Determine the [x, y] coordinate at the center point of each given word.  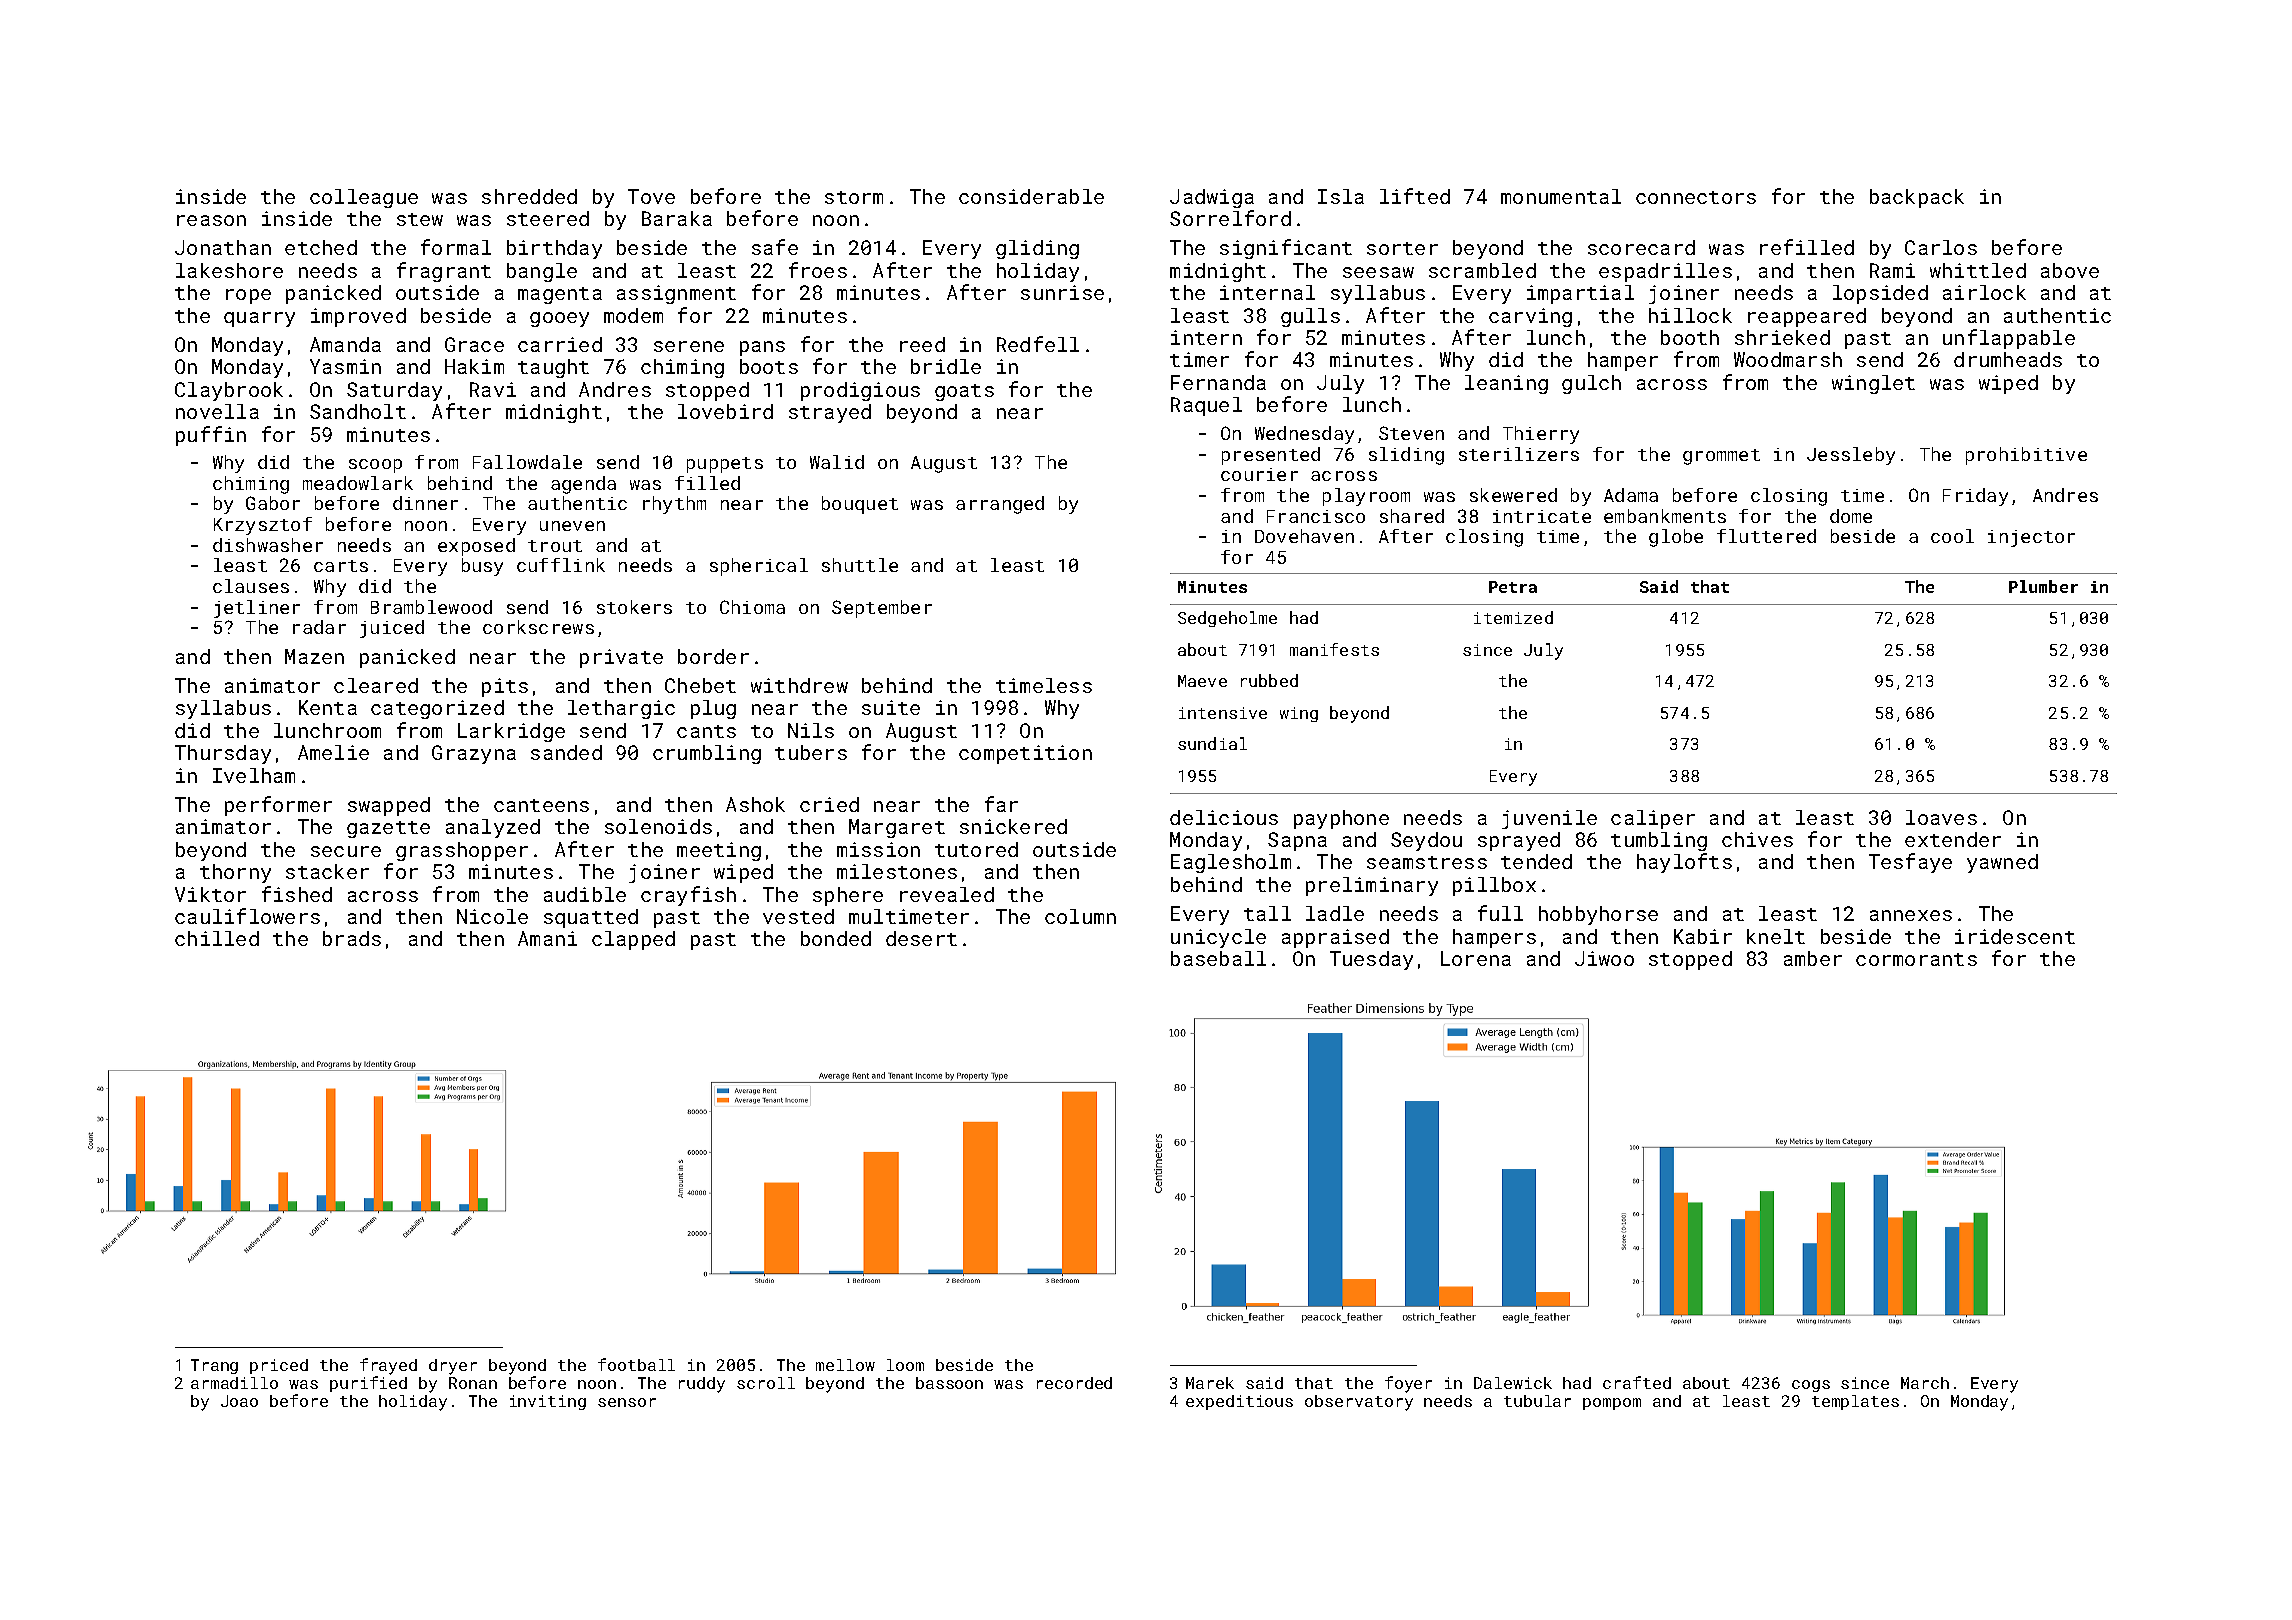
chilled [217, 938]
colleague [364, 198]
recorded [1074, 1383]
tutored [976, 849]
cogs [1811, 1386]
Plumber [2043, 586]
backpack [1917, 198]
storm [854, 197]
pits [505, 687]
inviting [548, 1402]
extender [1953, 839]
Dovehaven [1304, 536]
